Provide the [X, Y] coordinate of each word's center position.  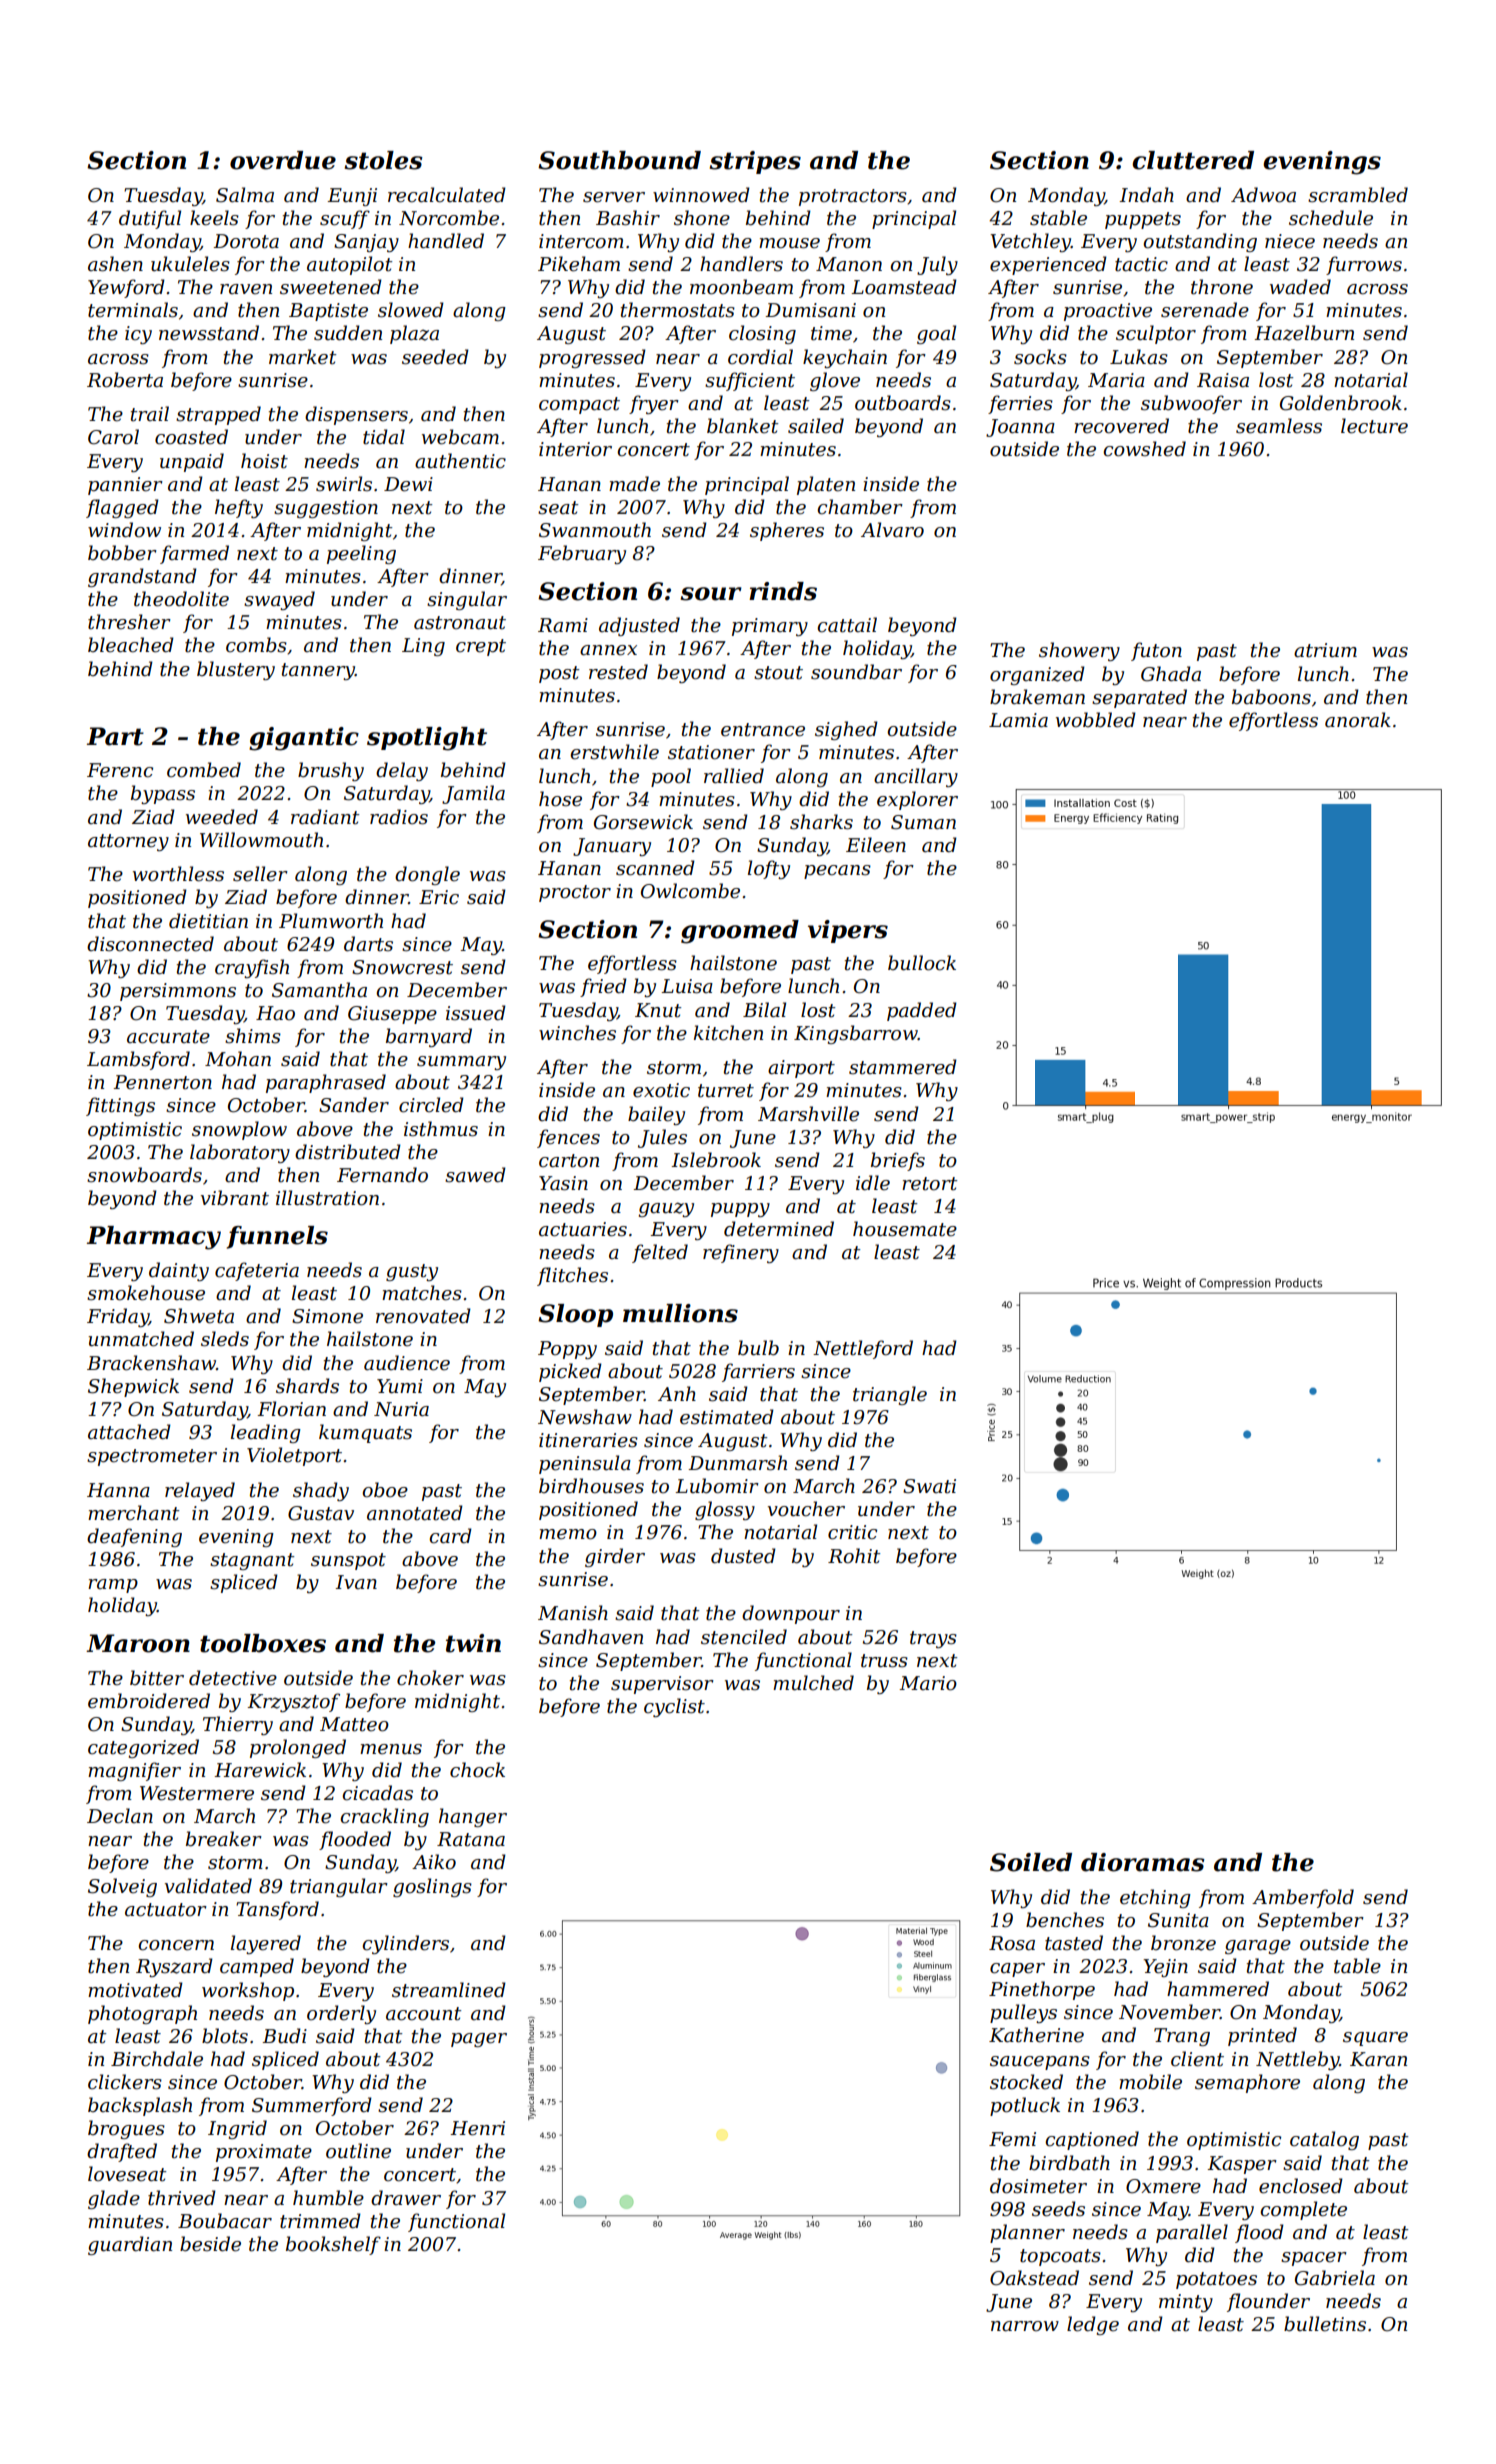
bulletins [1325, 2324]
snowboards [144, 1175]
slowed [411, 310]
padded [922, 1011]
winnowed [701, 195]
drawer [406, 2198]
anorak [1358, 720]
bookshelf [333, 2245]
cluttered [1193, 160]
